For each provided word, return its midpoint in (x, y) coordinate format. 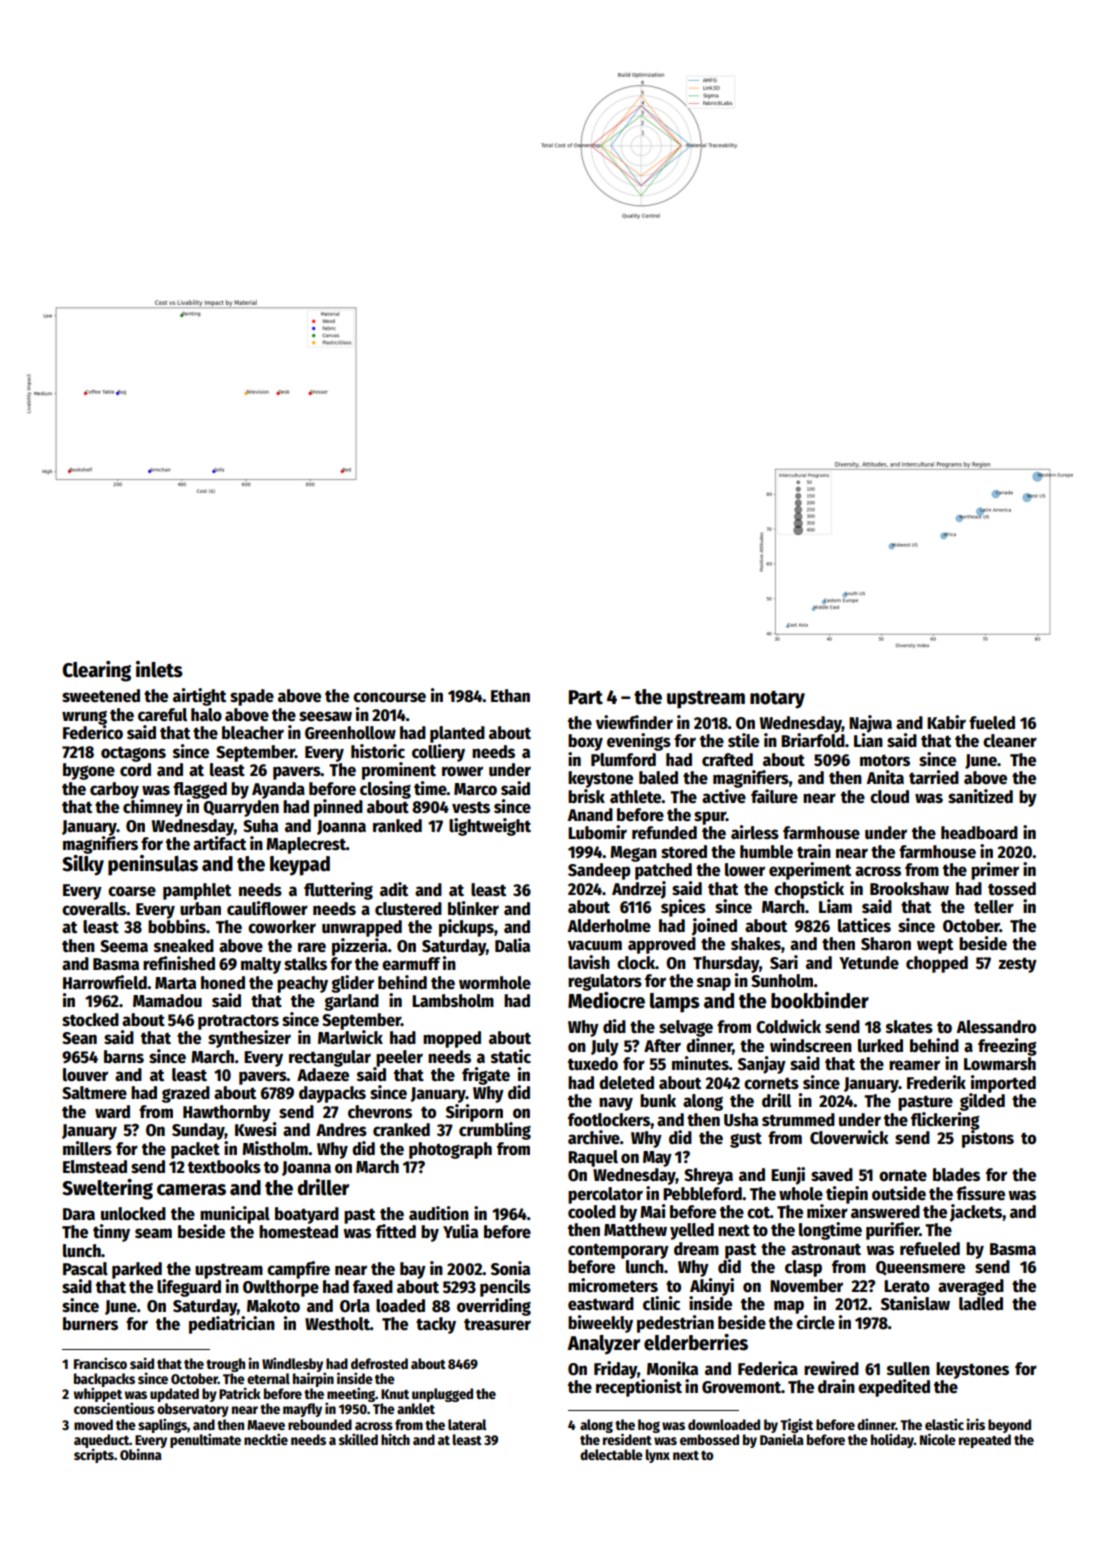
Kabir (946, 722)
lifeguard (189, 1288)
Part (586, 697)
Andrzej (639, 890)
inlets (159, 669)
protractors (238, 1022)
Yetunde (869, 963)
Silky (83, 865)
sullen (908, 1369)
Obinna (141, 1454)
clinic (661, 1303)
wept (935, 946)
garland (351, 1002)
